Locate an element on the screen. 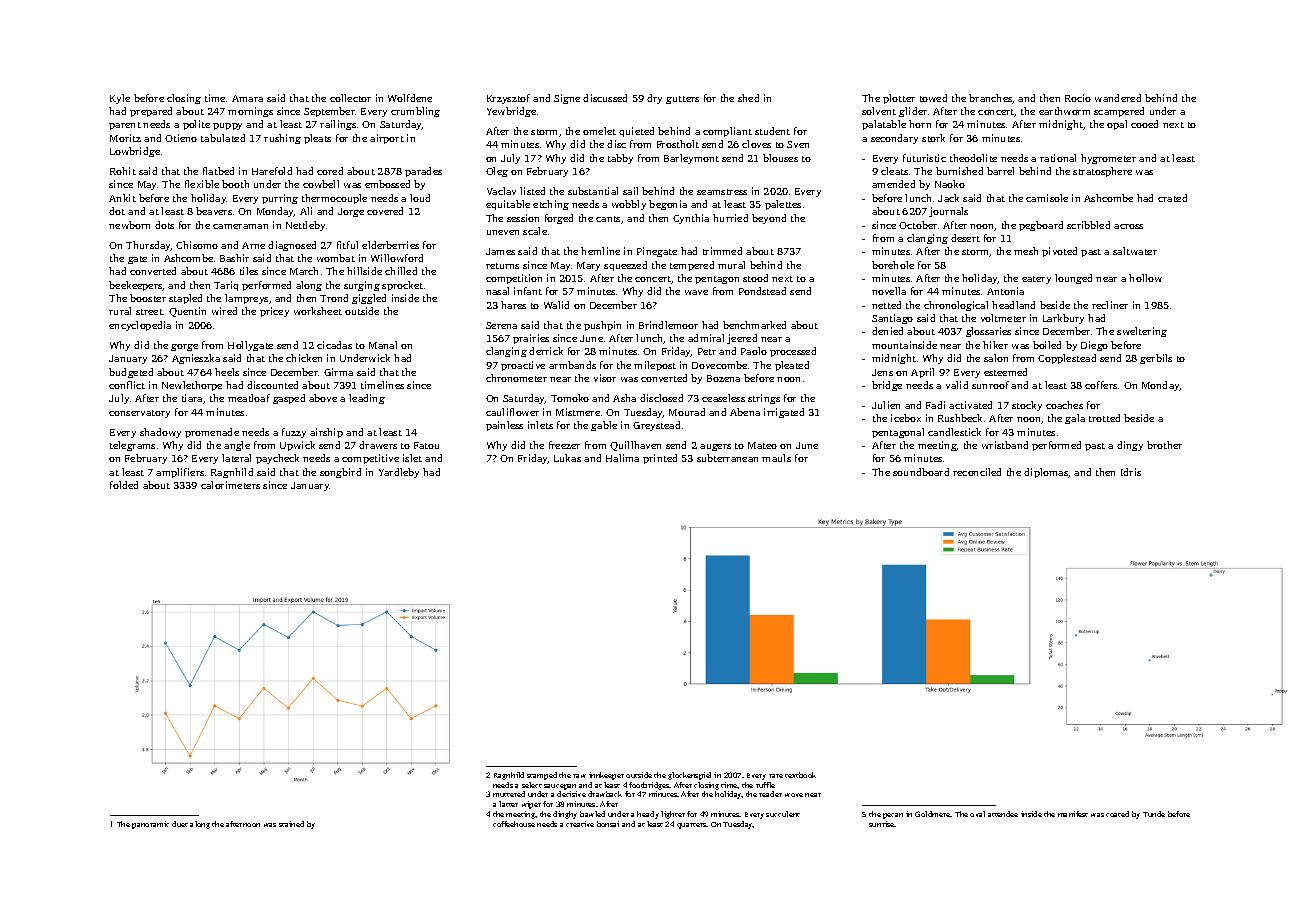 Image resolution: width=1308 pixels, height=924 pixels. panoramic is located at coordinates (150, 825).
